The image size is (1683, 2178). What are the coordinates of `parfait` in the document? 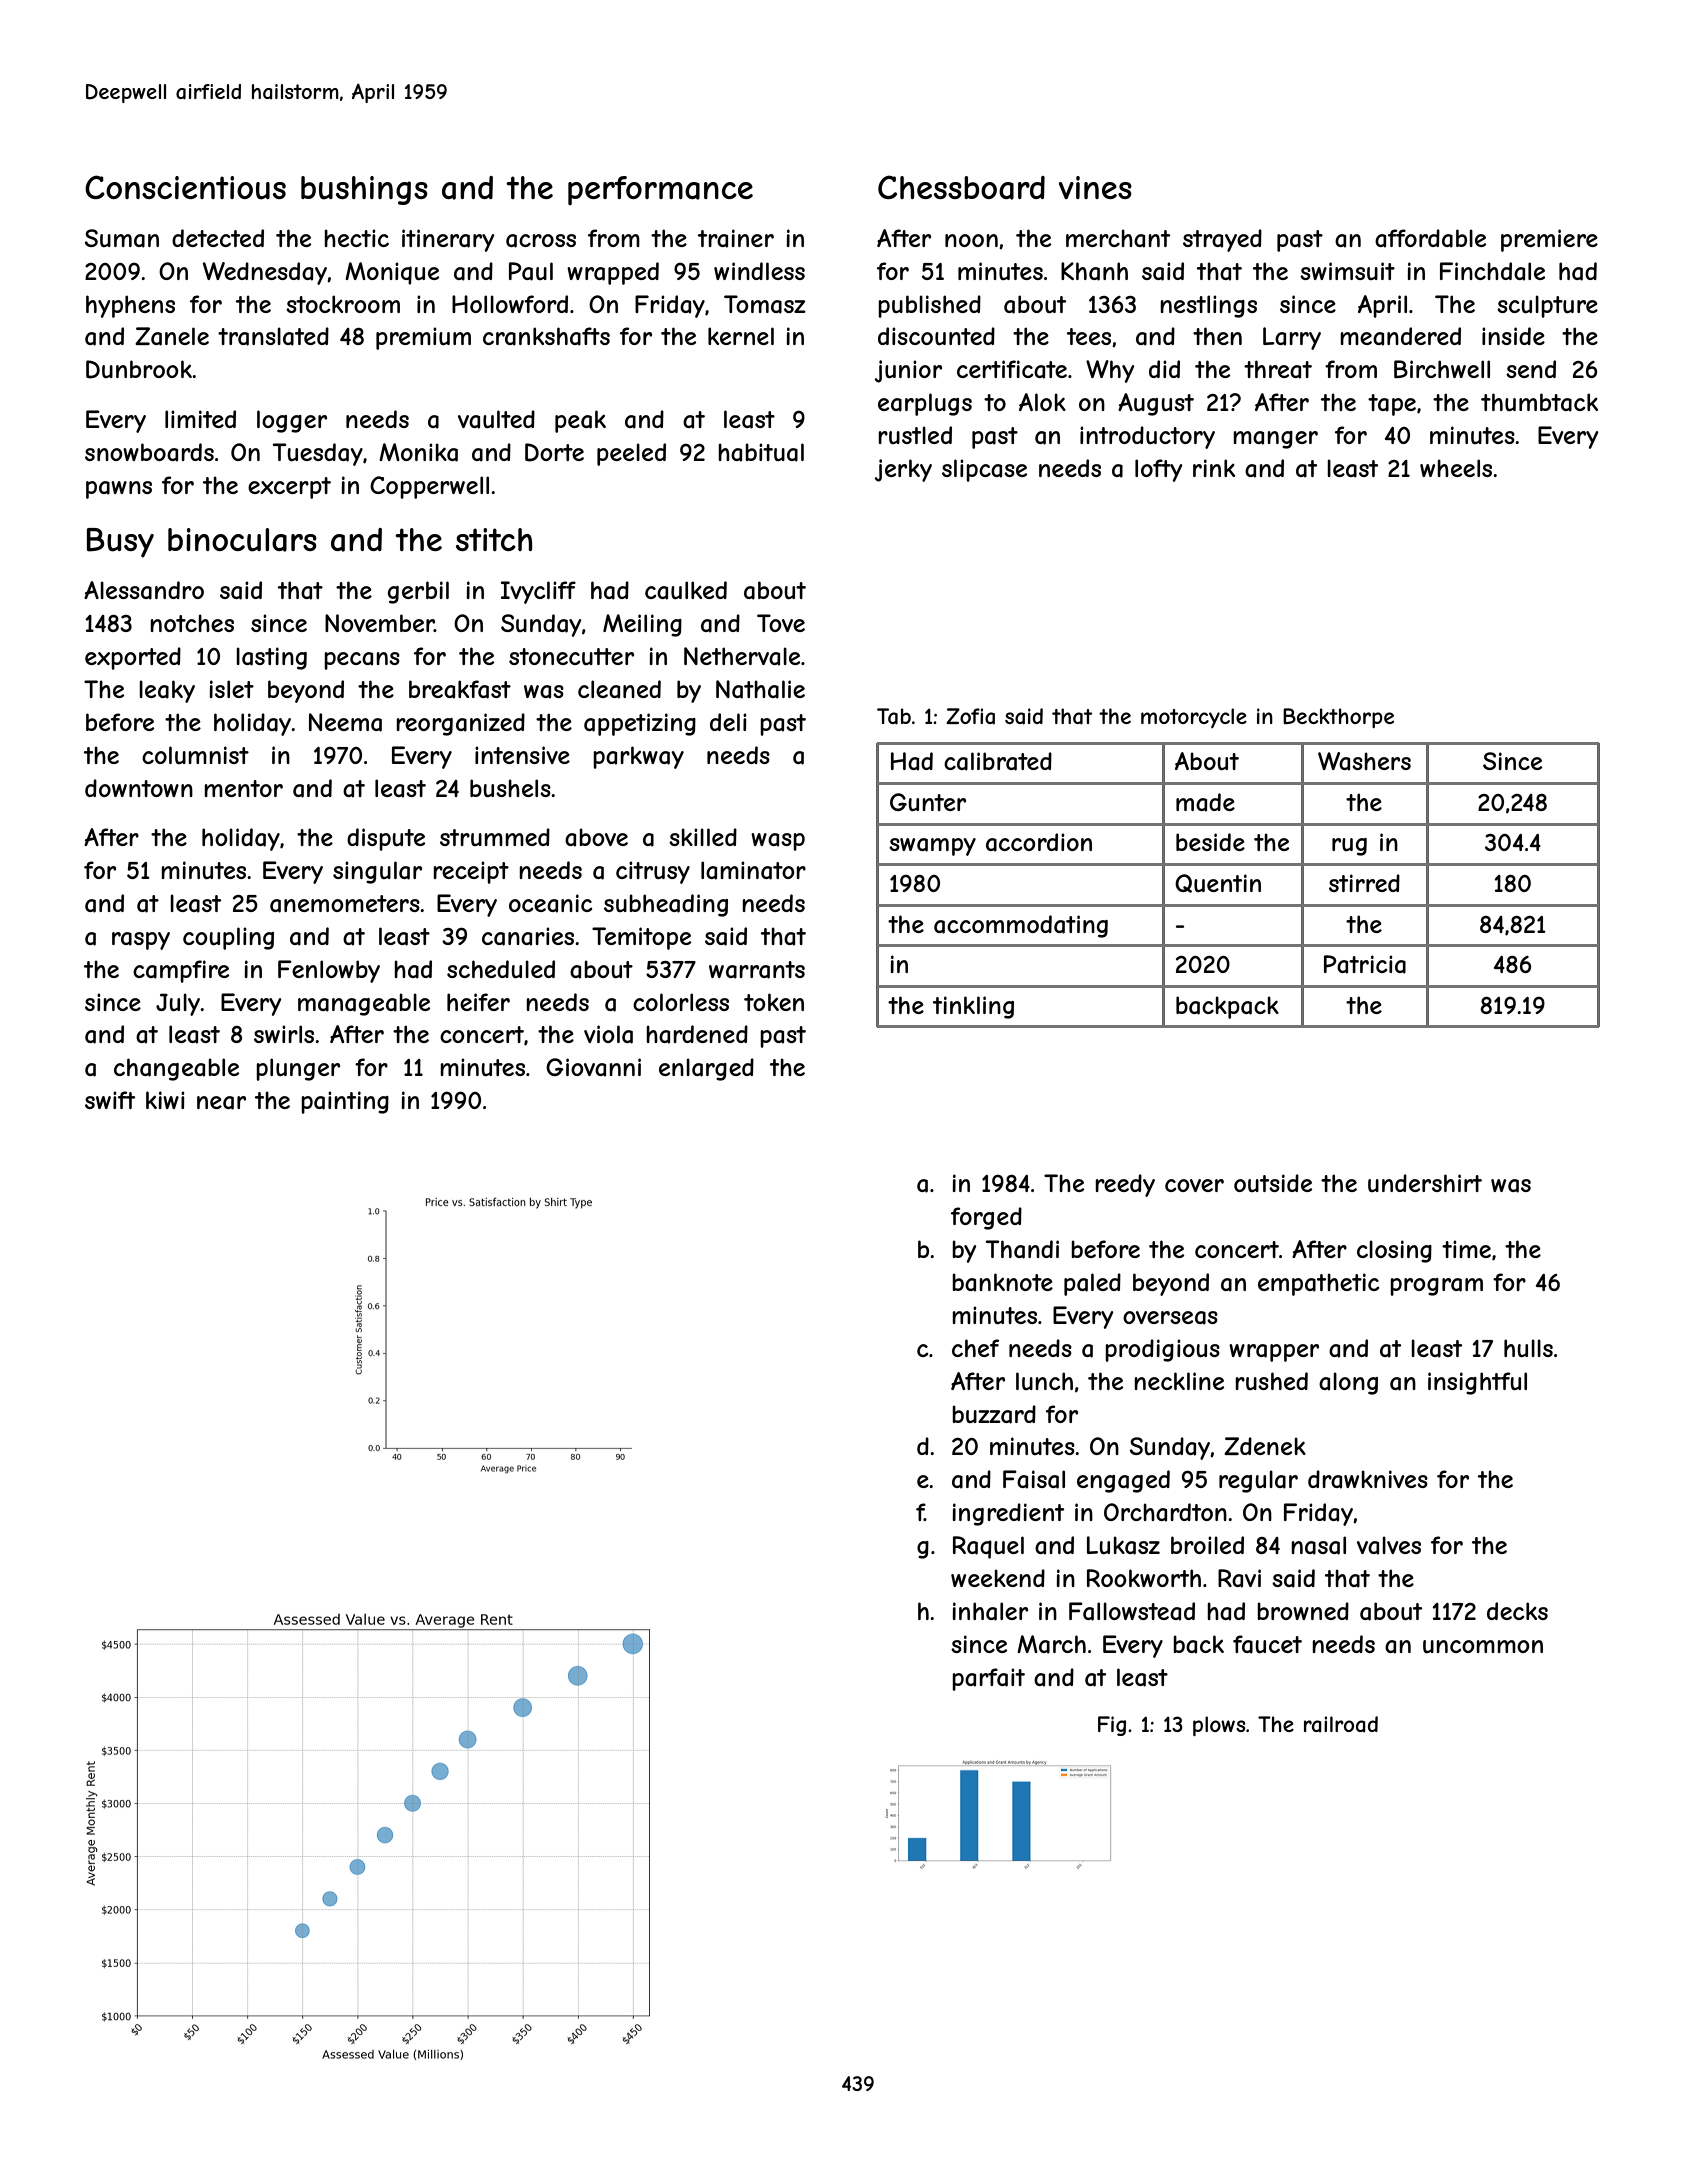 It's located at (988, 1679).
